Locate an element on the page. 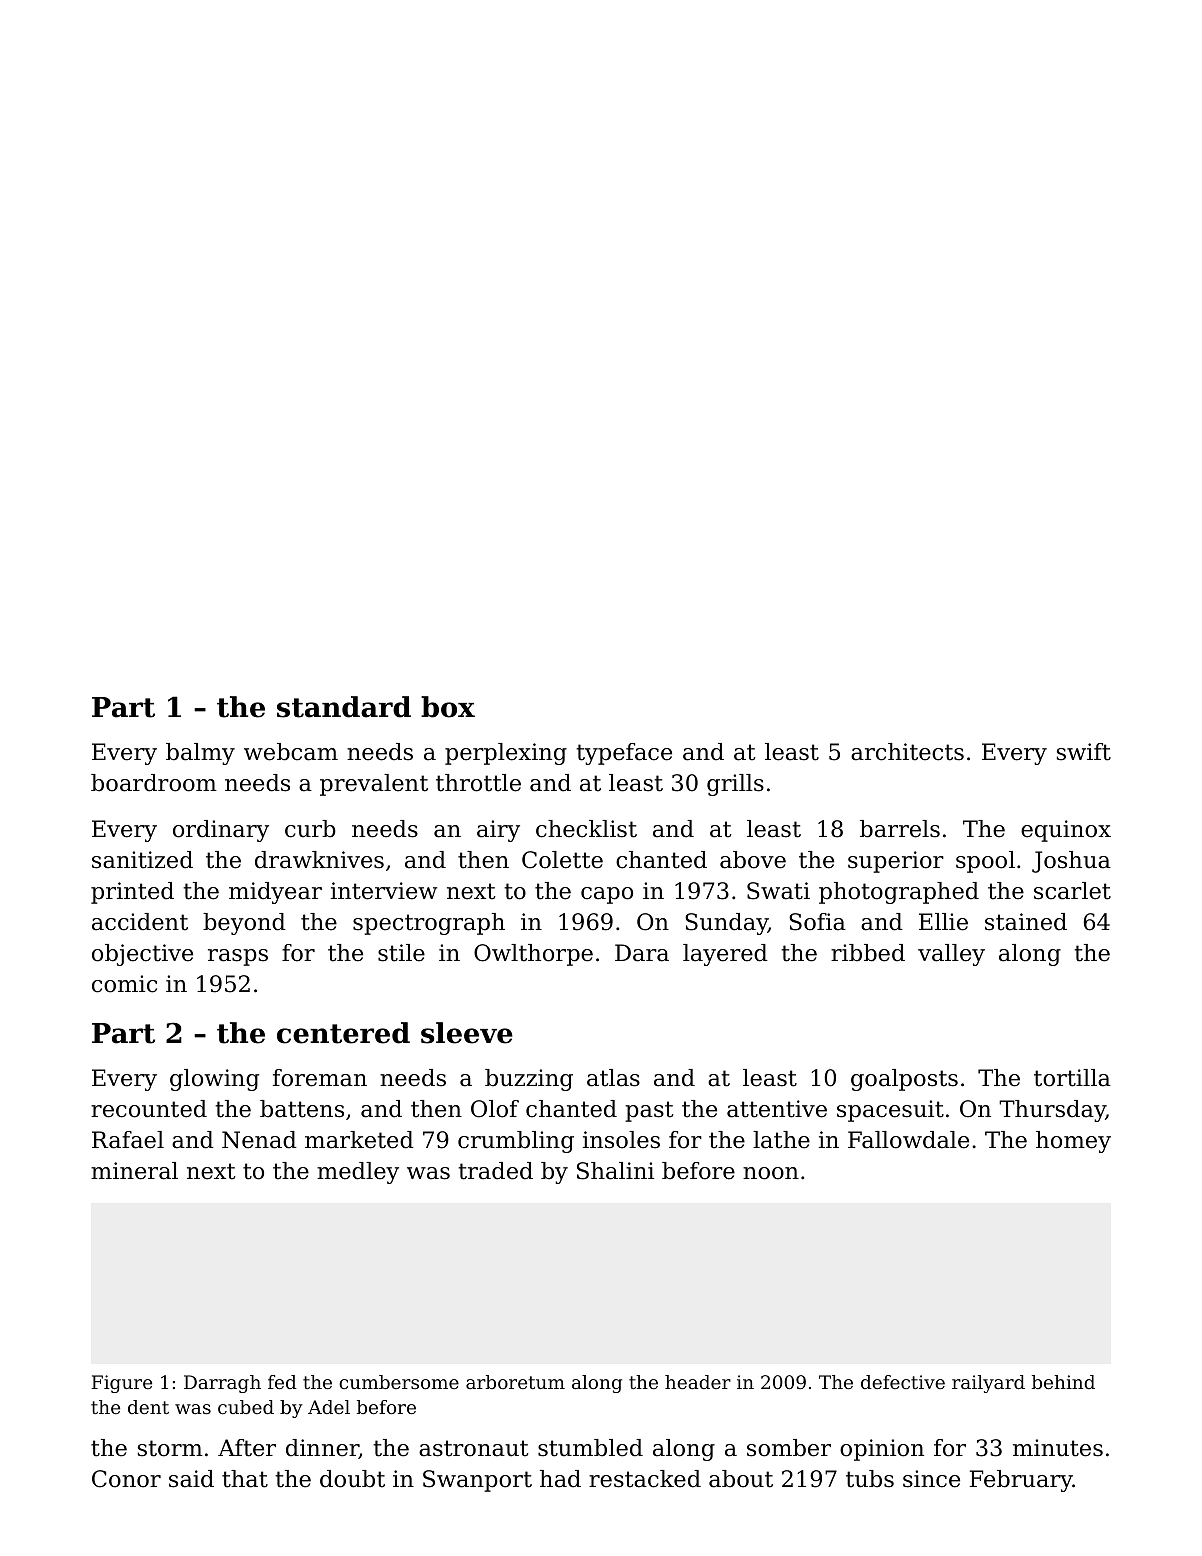  Nenad is located at coordinates (259, 1140).
